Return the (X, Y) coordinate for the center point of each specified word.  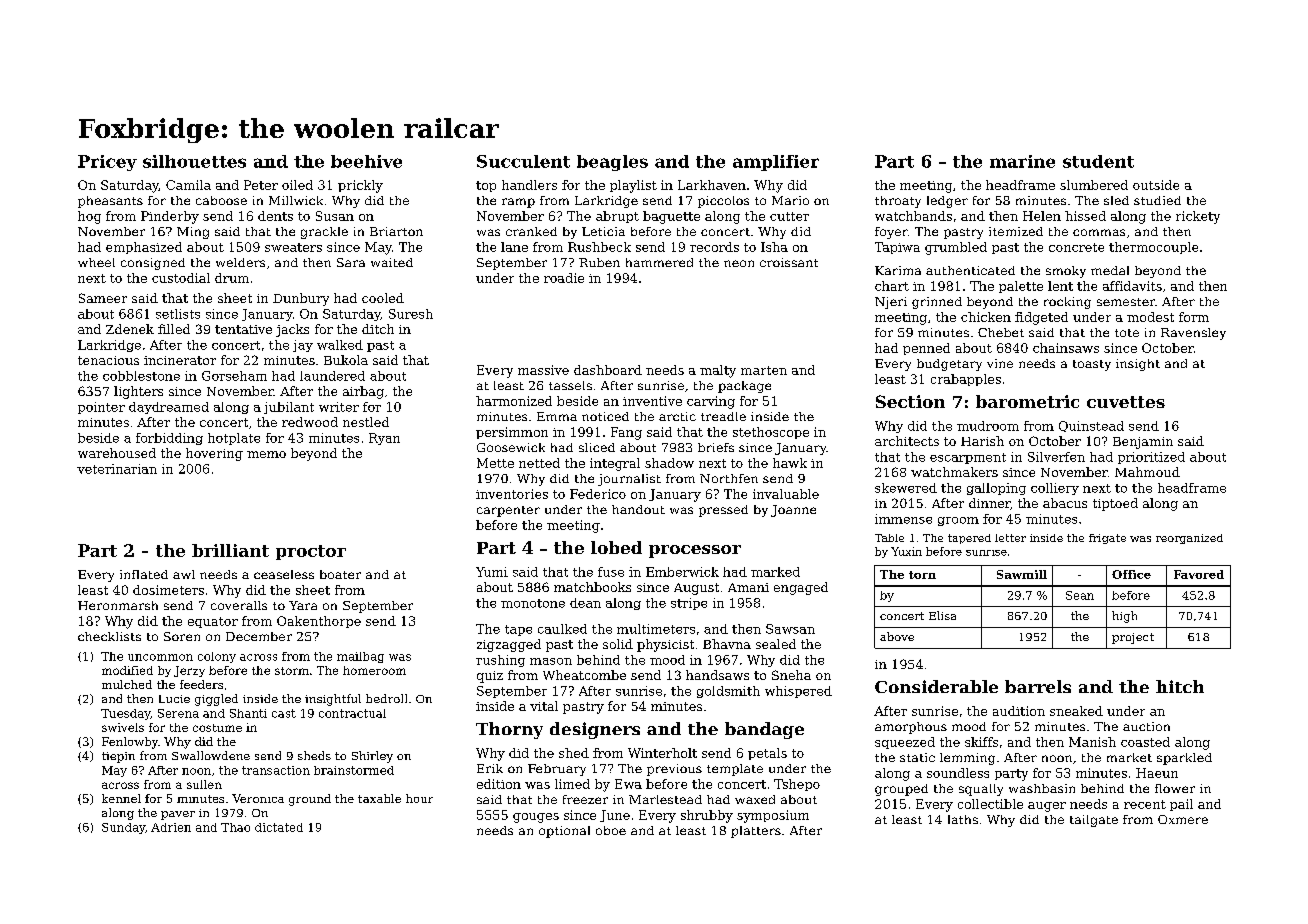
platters (756, 832)
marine (1022, 161)
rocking (1067, 303)
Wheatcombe (584, 675)
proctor (311, 552)
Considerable (936, 686)
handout (638, 509)
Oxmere (1183, 819)
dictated (279, 827)
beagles (612, 163)
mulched (127, 684)
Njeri (891, 303)
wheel (96, 262)
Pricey (107, 163)
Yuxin (906, 551)
